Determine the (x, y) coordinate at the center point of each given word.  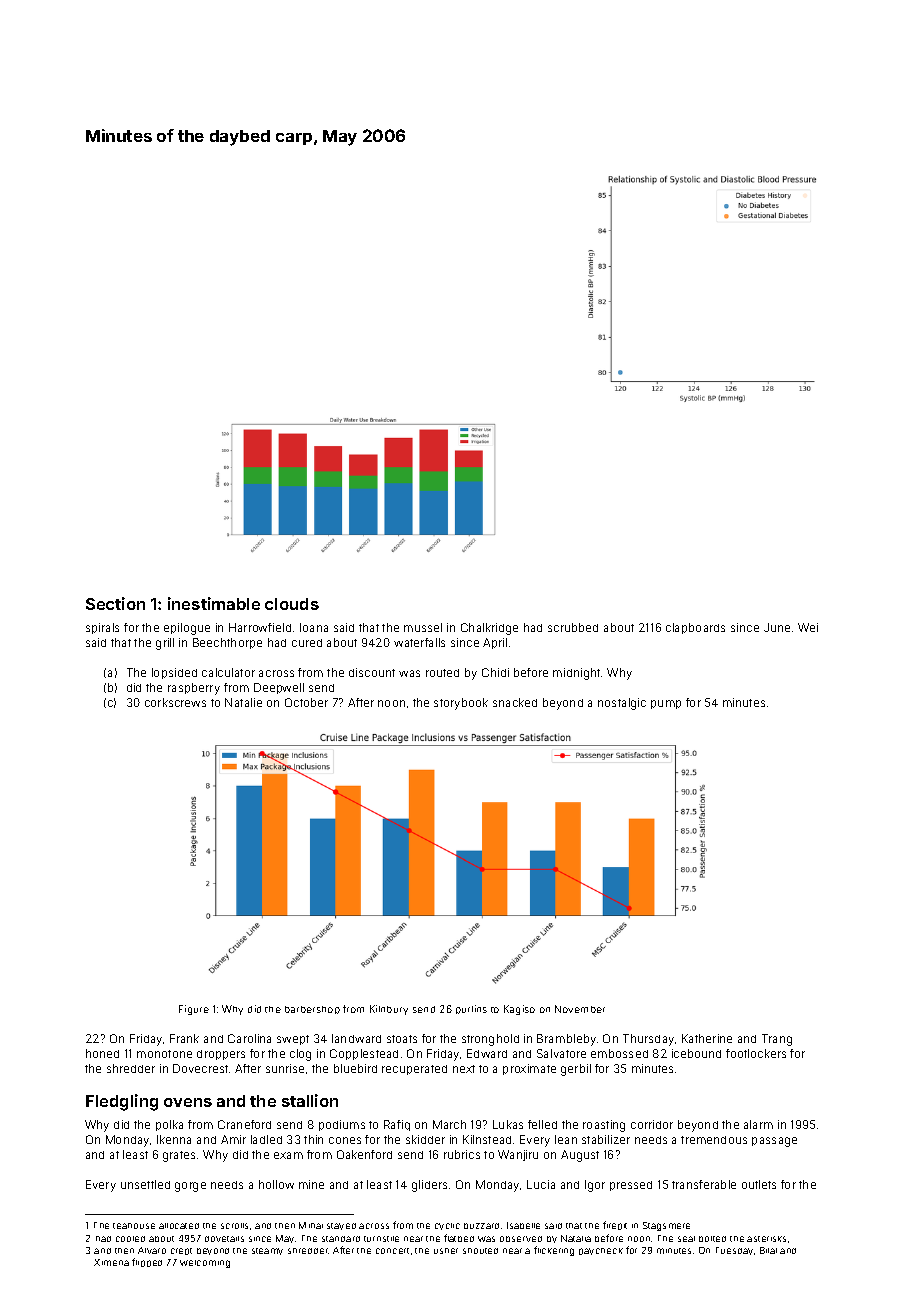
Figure (194, 1010)
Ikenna (174, 1139)
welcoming (205, 1264)
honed (102, 1053)
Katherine (707, 1038)
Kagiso (519, 1010)
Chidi (495, 672)
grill (165, 644)
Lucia (541, 1184)
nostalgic (622, 704)
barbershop (312, 1010)
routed (442, 673)
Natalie (243, 702)
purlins (471, 1009)
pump (666, 704)
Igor (595, 1186)
